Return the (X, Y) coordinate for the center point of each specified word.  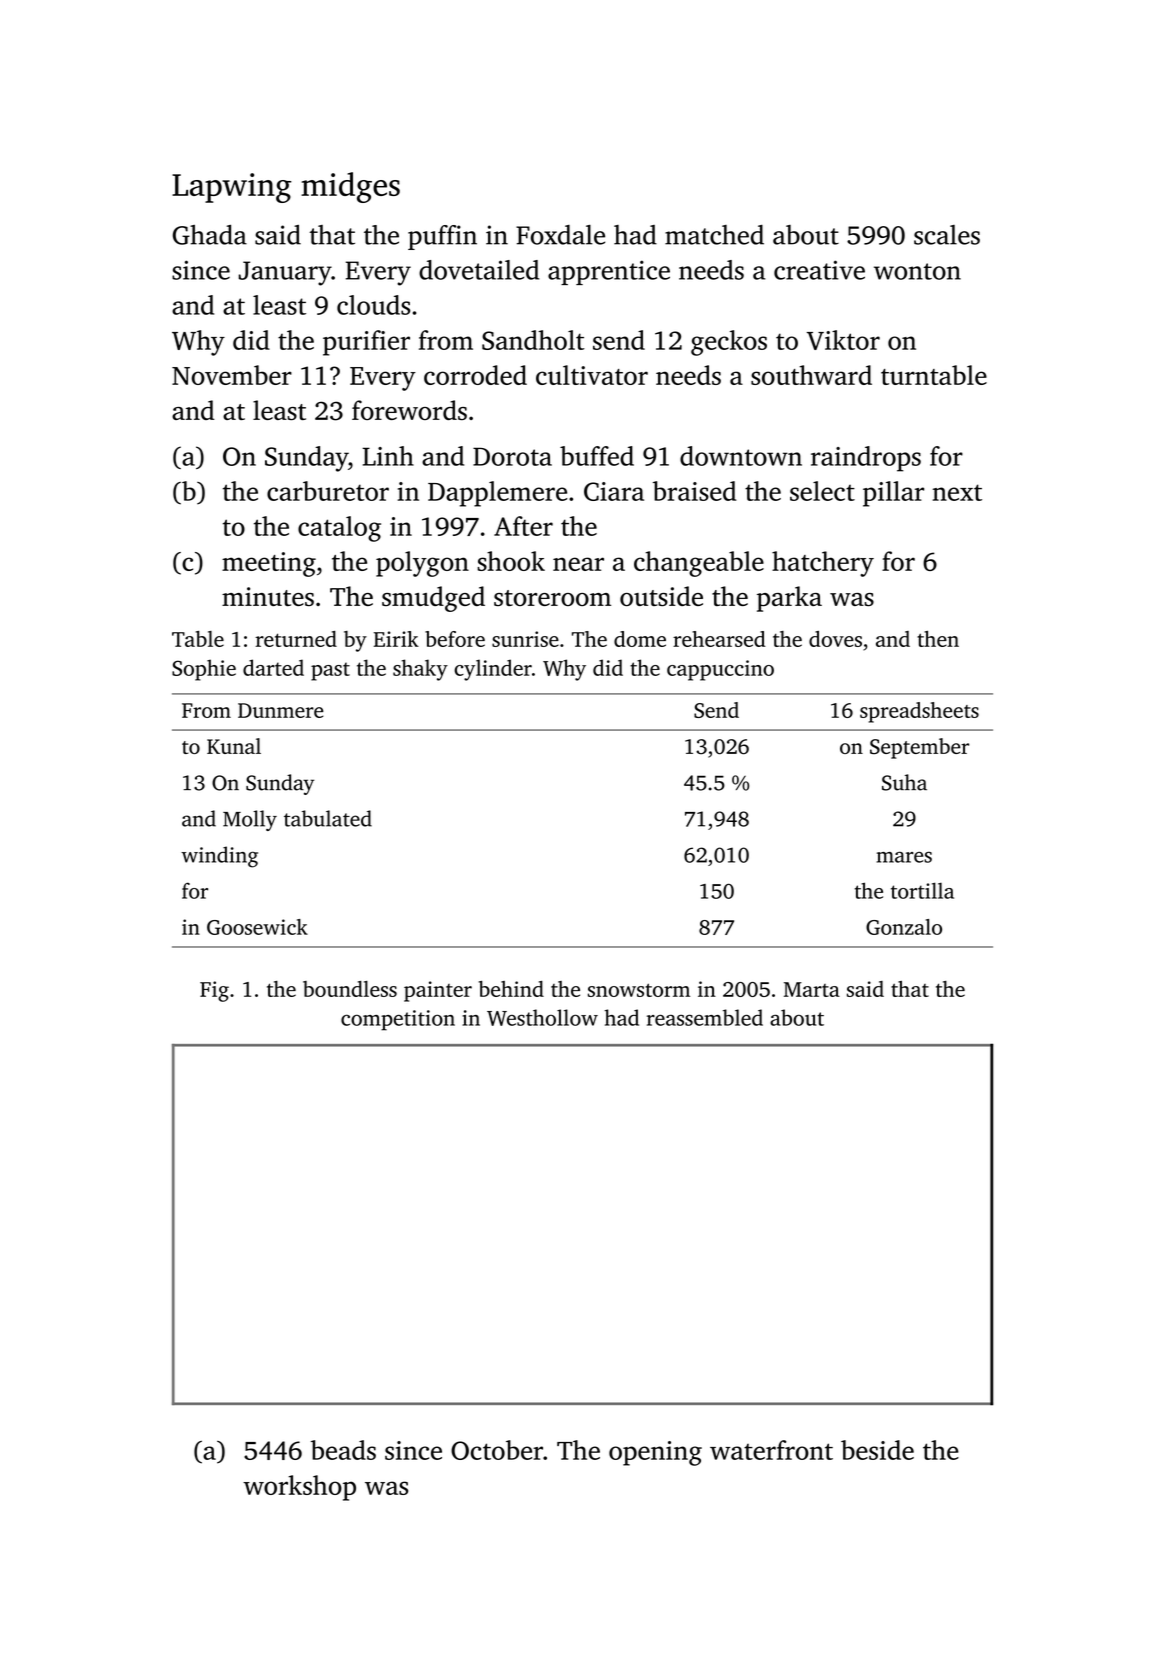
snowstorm (639, 990)
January (285, 273)
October (497, 1450)
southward (811, 375)
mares (904, 857)
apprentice (609, 272)
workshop (299, 1488)
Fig (214, 991)
